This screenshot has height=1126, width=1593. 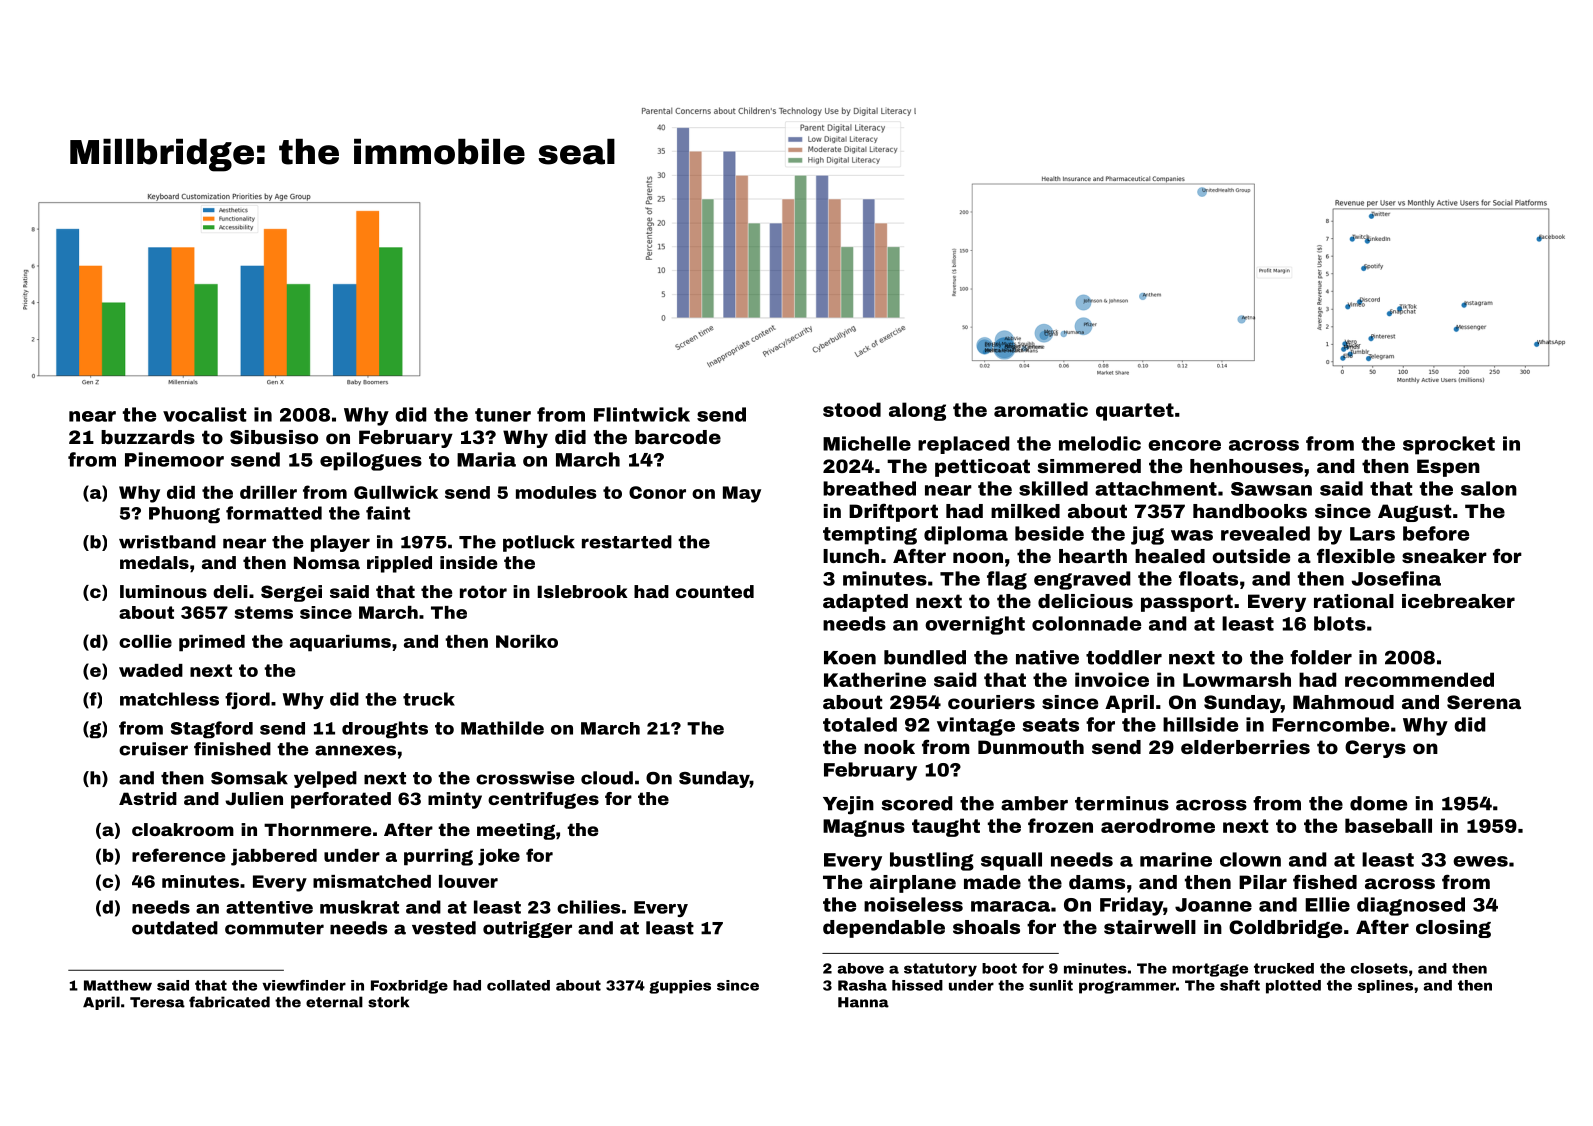 What do you see at coordinates (1375, 749) in the screenshot?
I see `Cerys` at bounding box center [1375, 749].
